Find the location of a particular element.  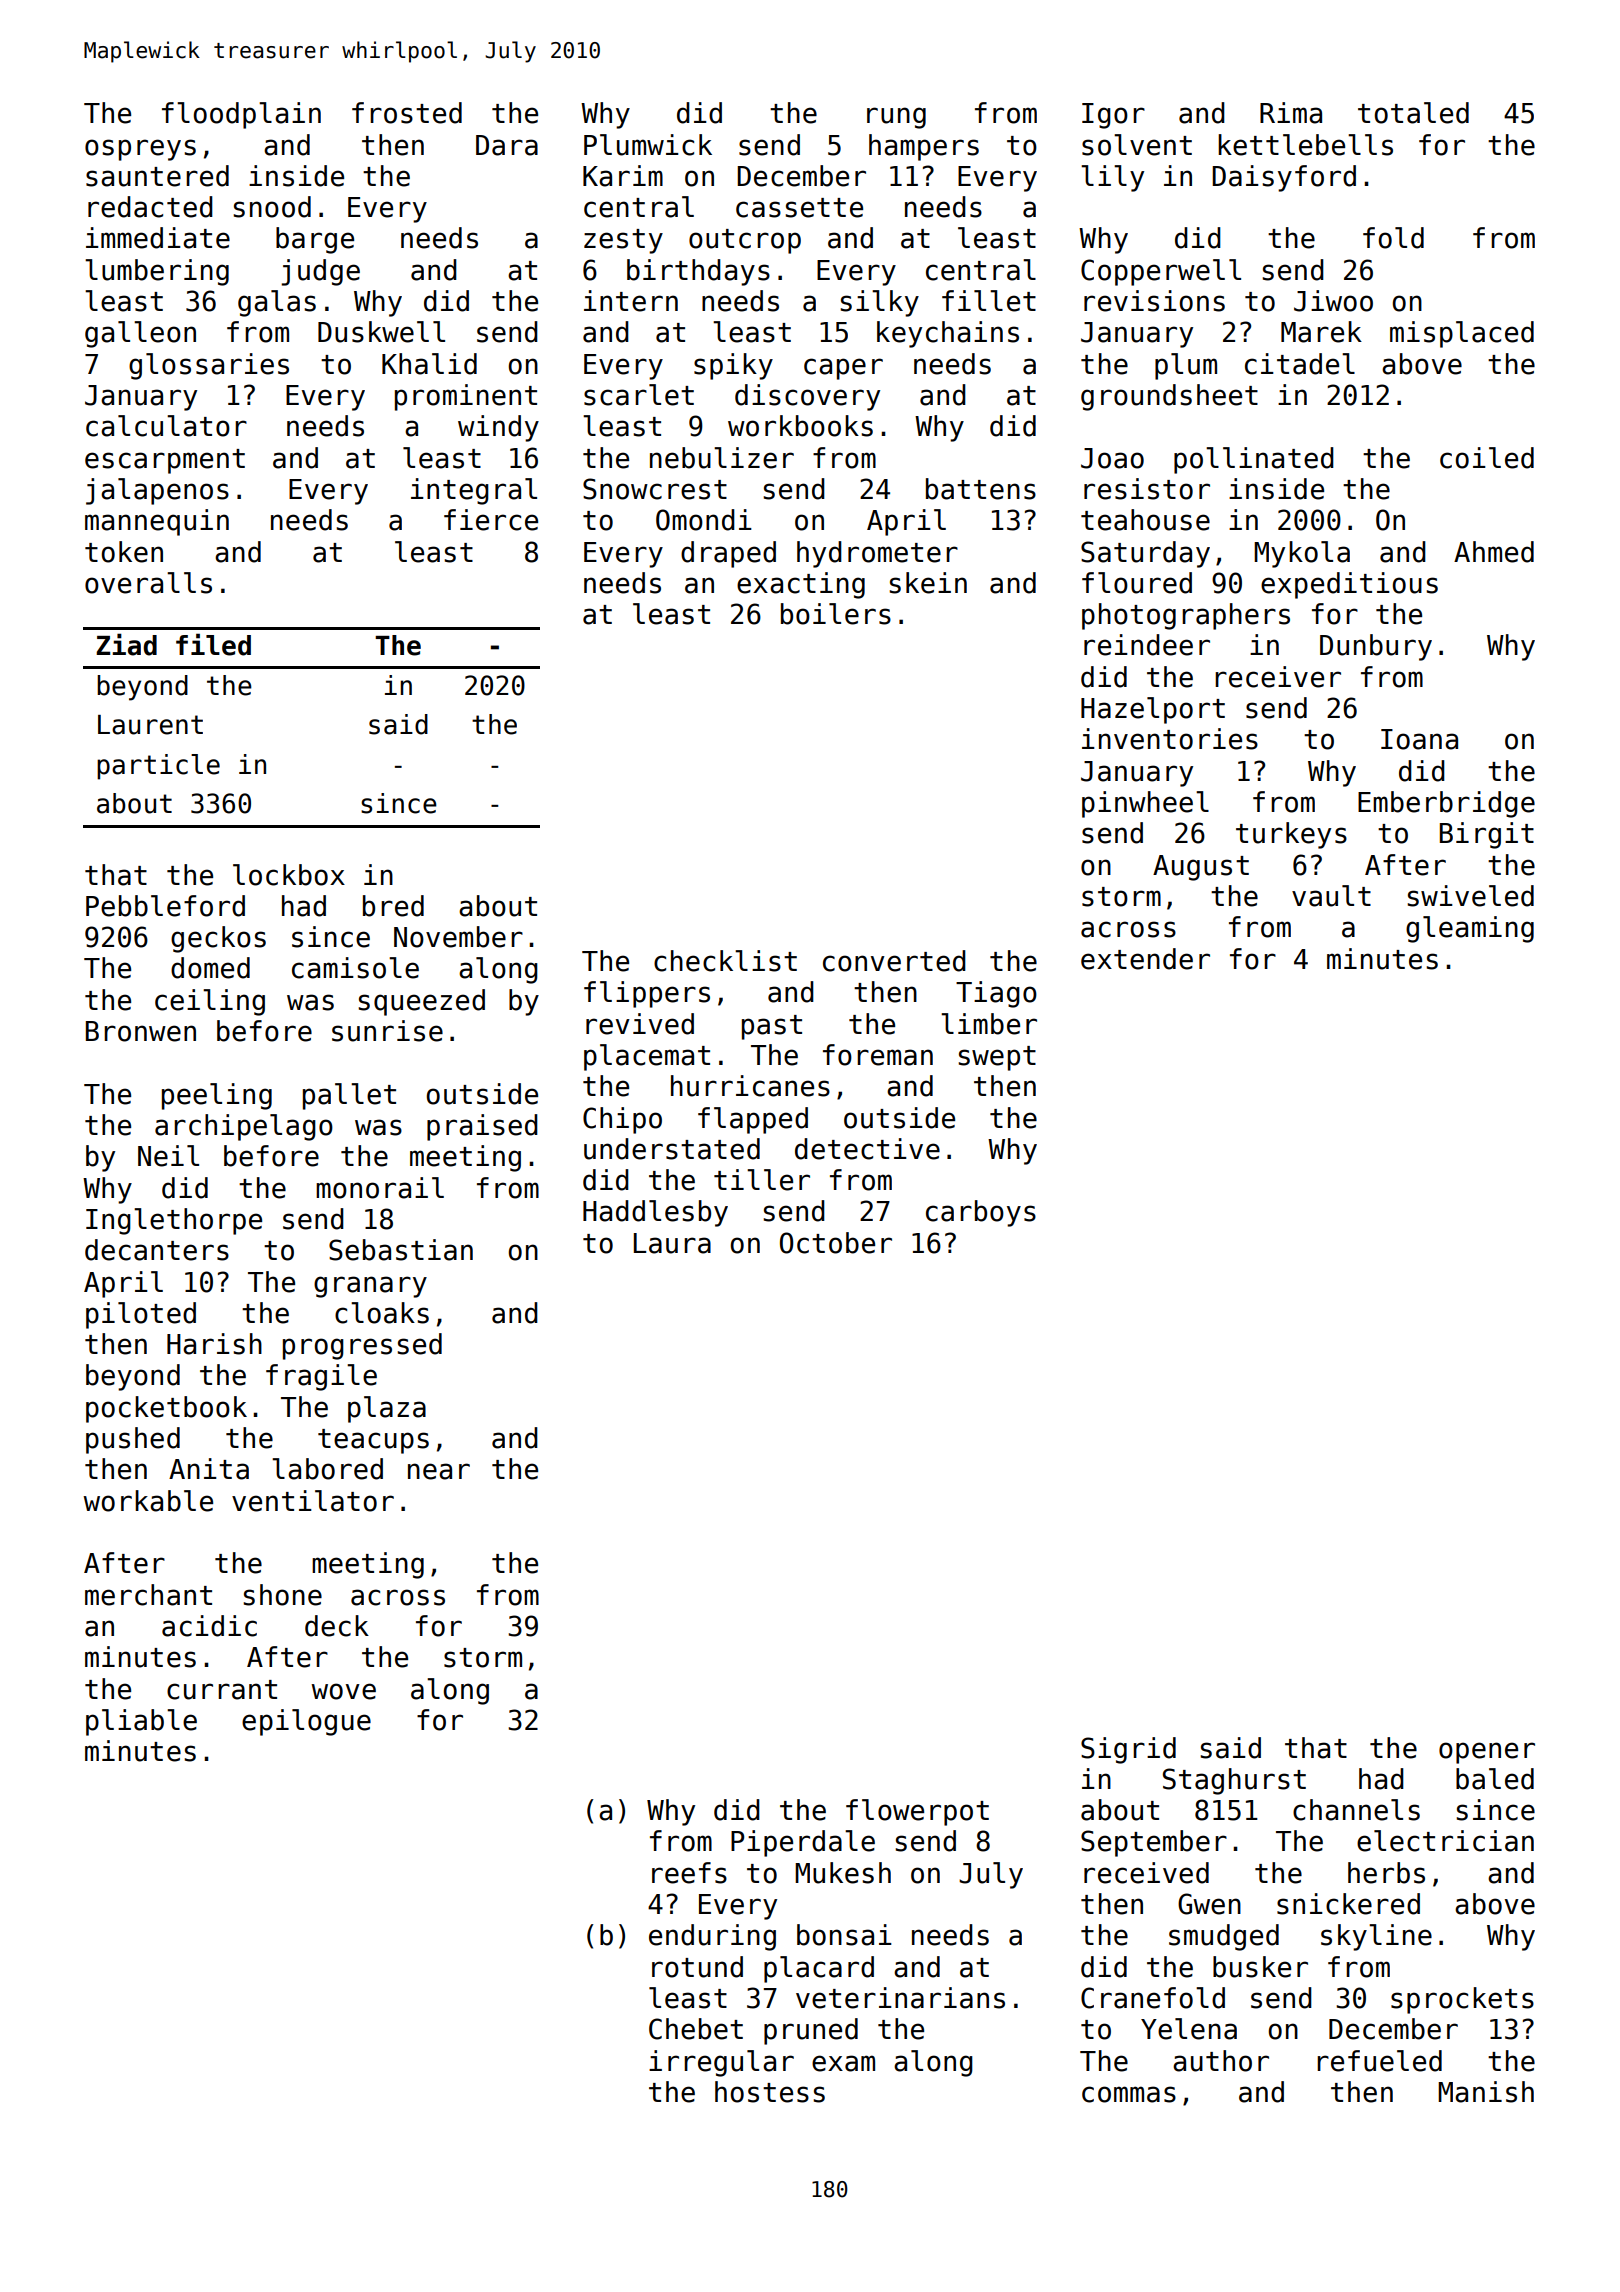

hurricanes is located at coordinates (750, 1086).
